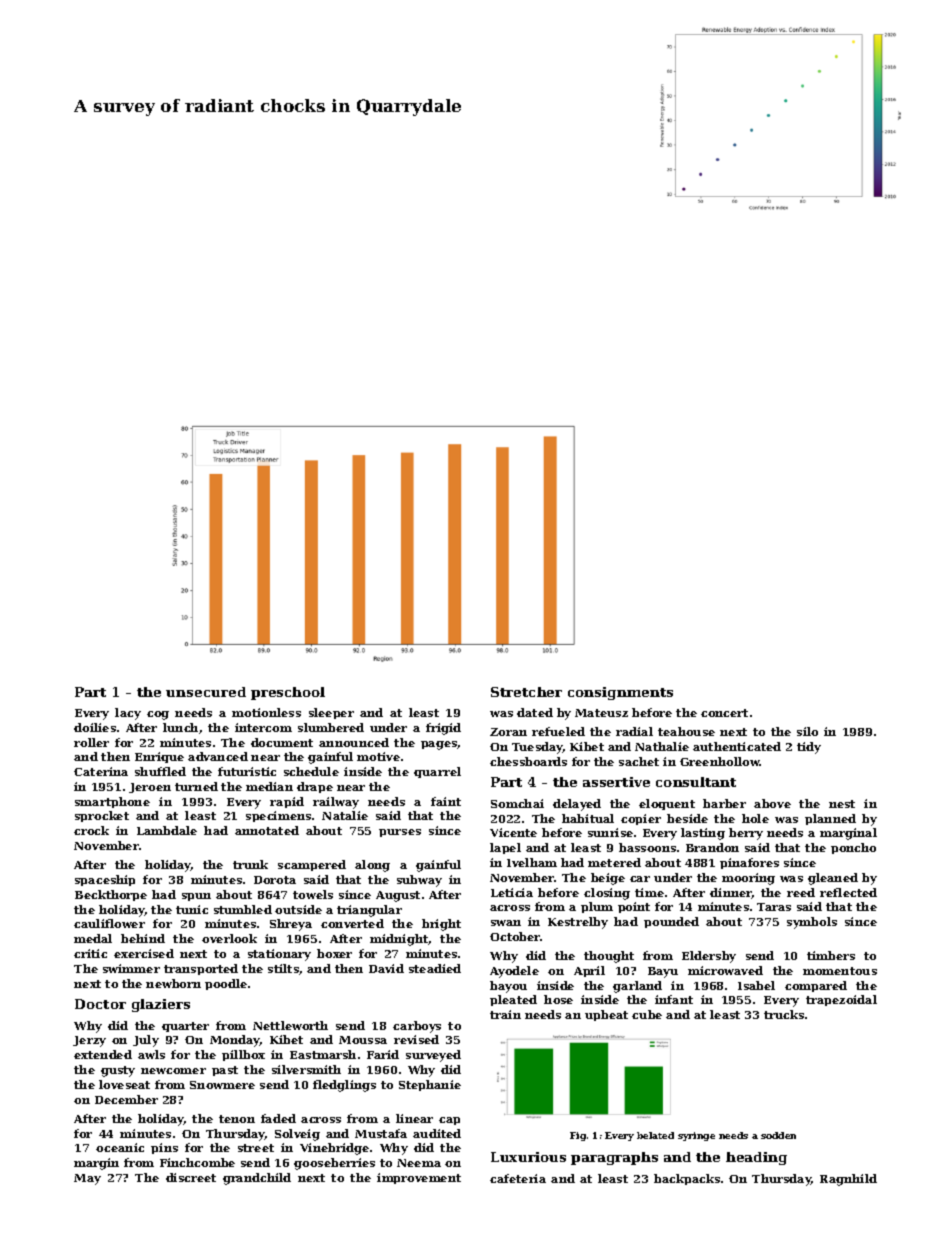  What do you see at coordinates (831, 955) in the document?
I see `timbers` at bounding box center [831, 955].
